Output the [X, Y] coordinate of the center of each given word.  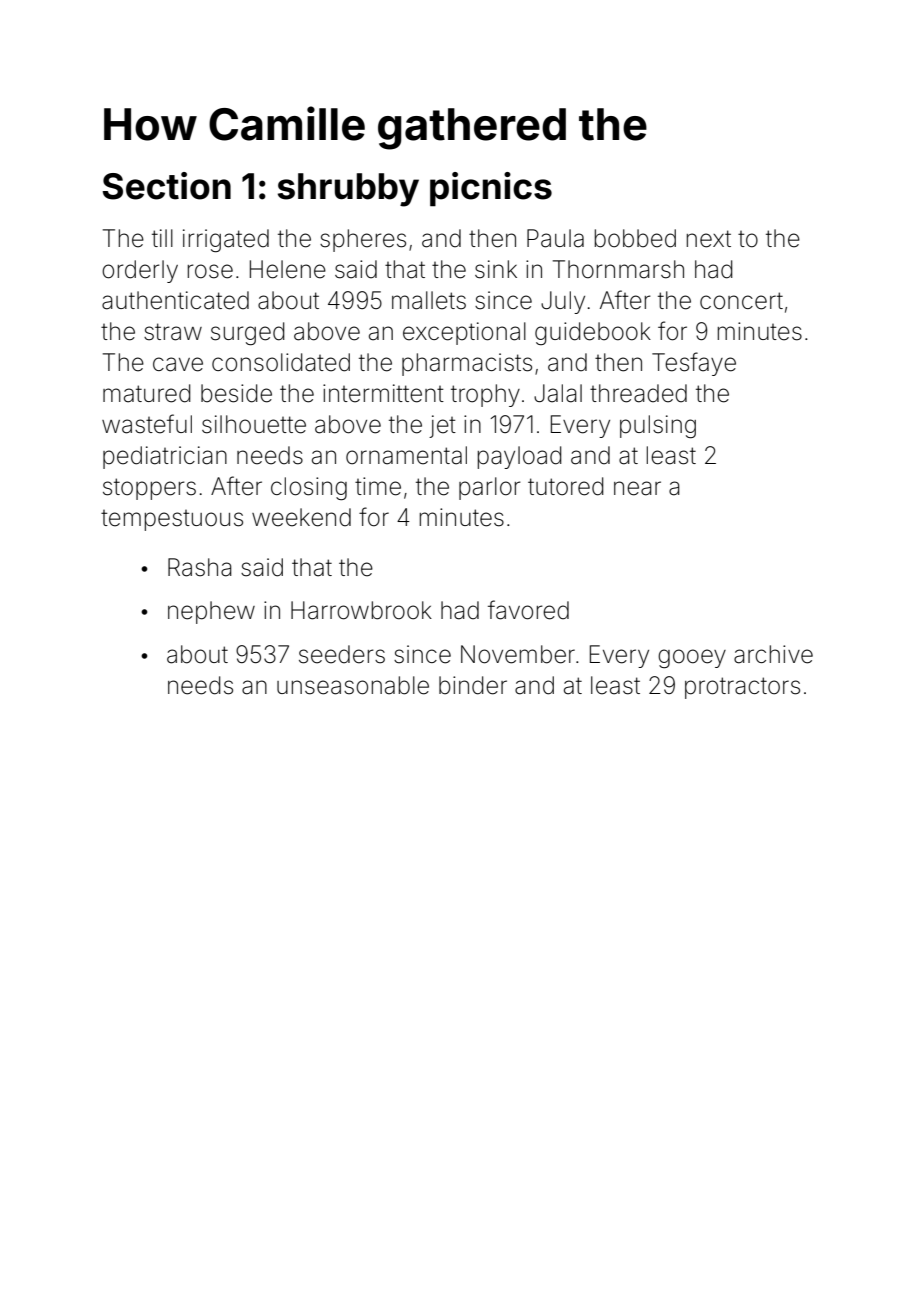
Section [166, 186]
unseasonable [353, 685]
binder [473, 685]
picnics [491, 189]
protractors [742, 688]
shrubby [348, 190]
